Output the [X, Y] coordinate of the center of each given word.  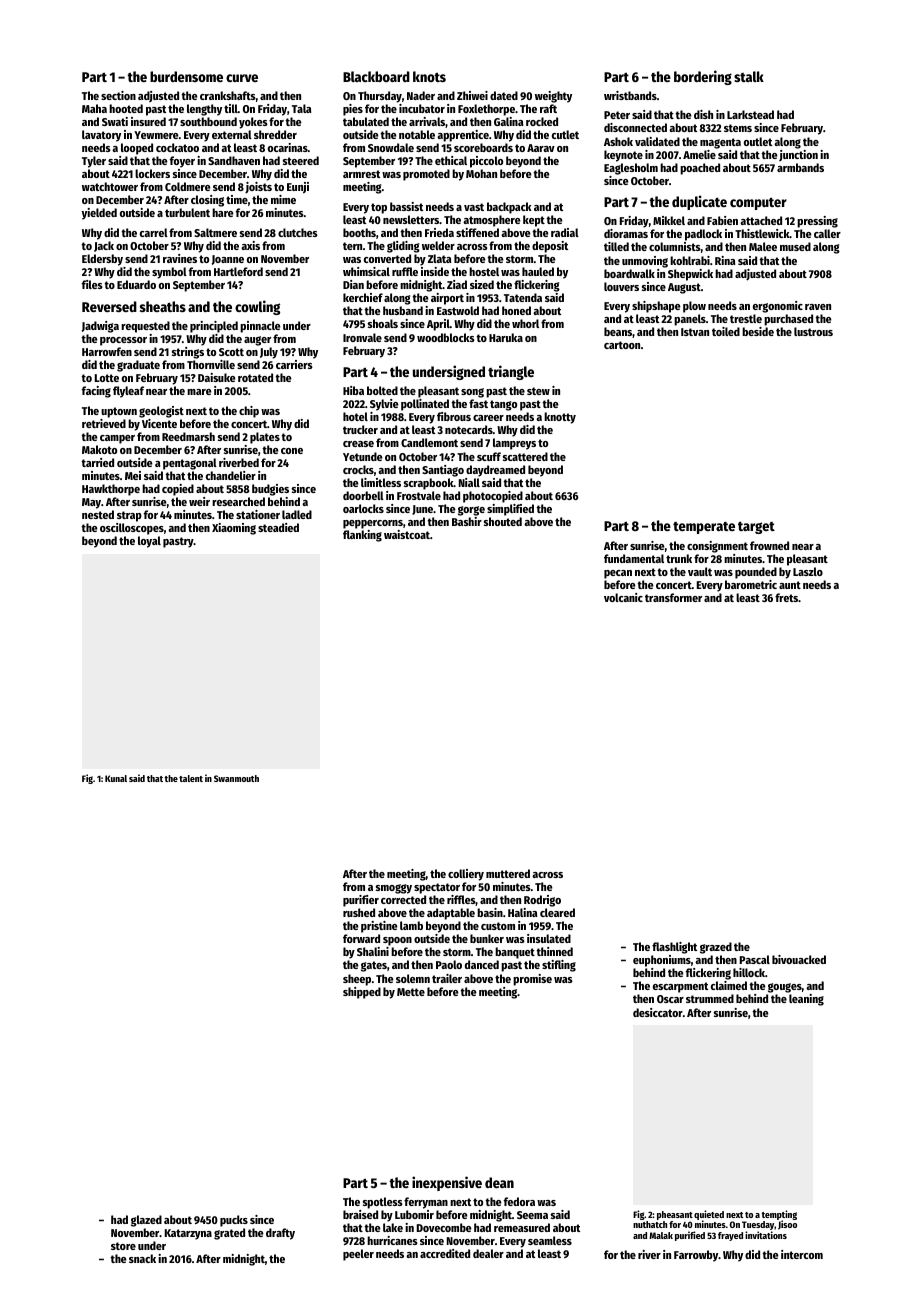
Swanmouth [236, 778]
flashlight [674, 948]
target [756, 528]
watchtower [110, 186]
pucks [234, 1221]
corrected [403, 899]
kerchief [363, 297]
